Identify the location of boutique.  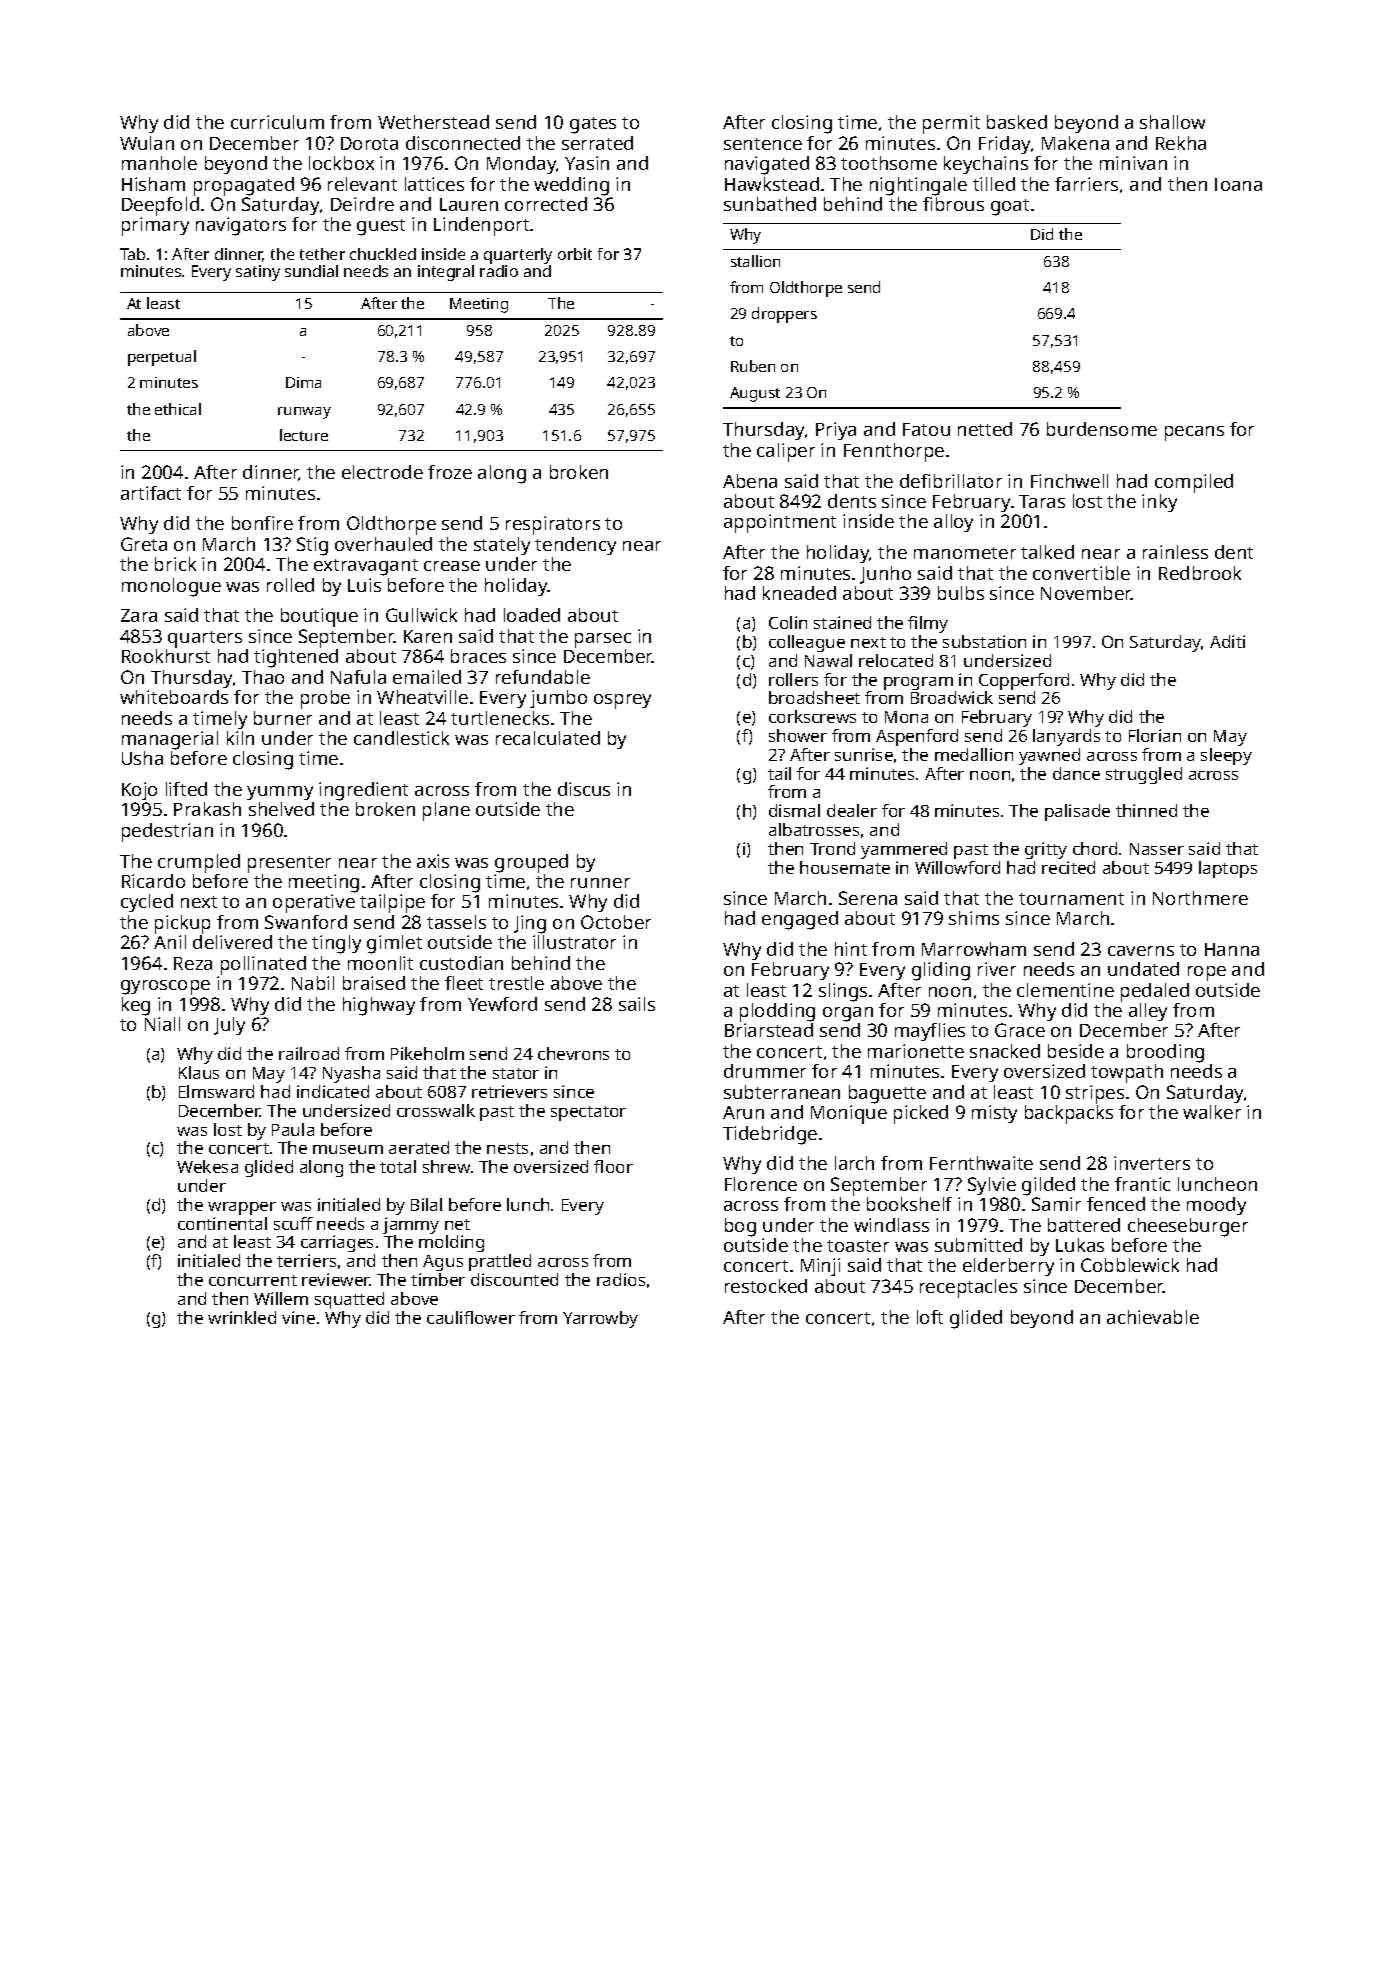
(319, 617).
